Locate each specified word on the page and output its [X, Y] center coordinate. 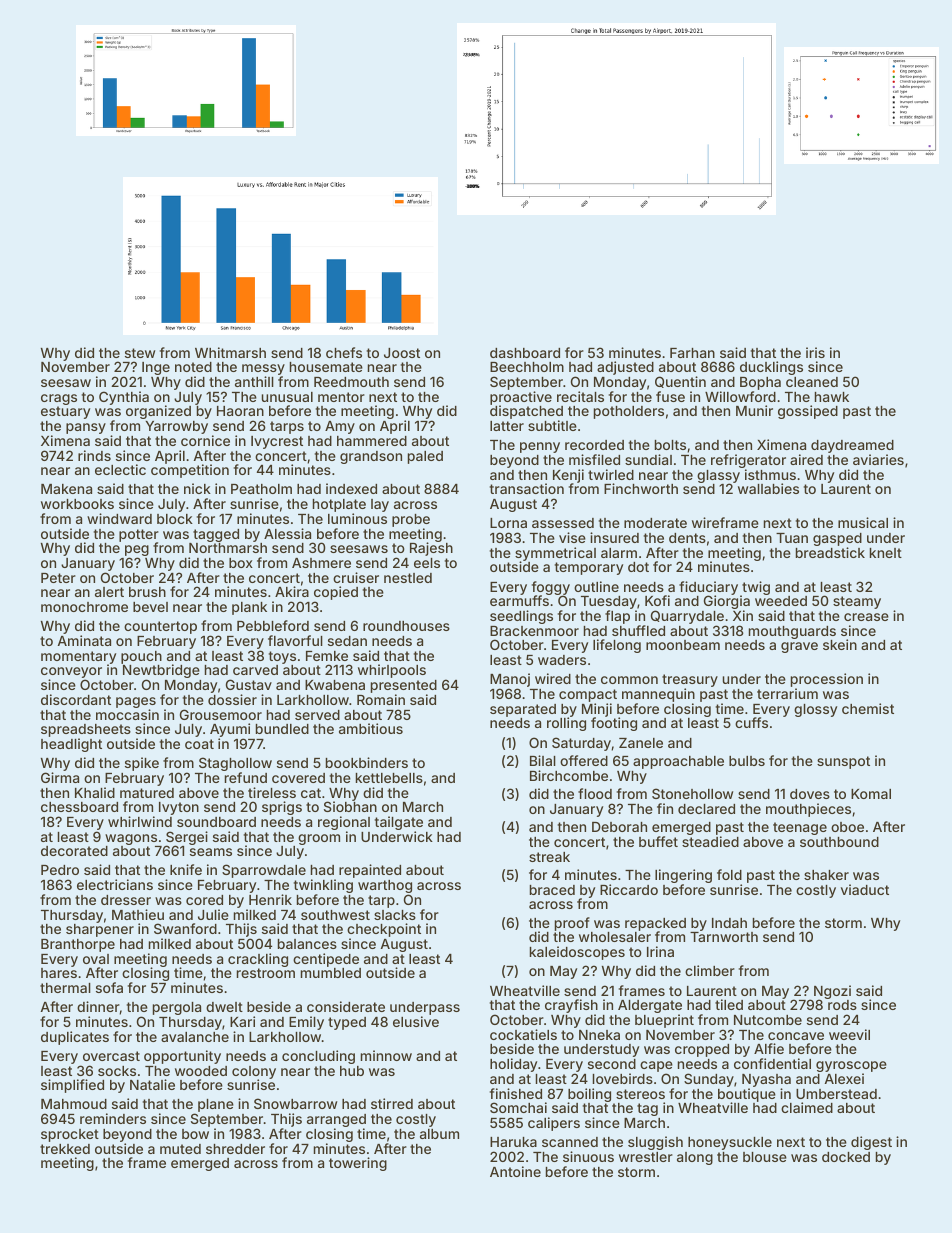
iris [815, 352]
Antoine [515, 1171]
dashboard [525, 353]
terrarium [787, 693]
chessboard [79, 807]
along [695, 1158]
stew [140, 353]
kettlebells [389, 778]
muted [180, 1149]
